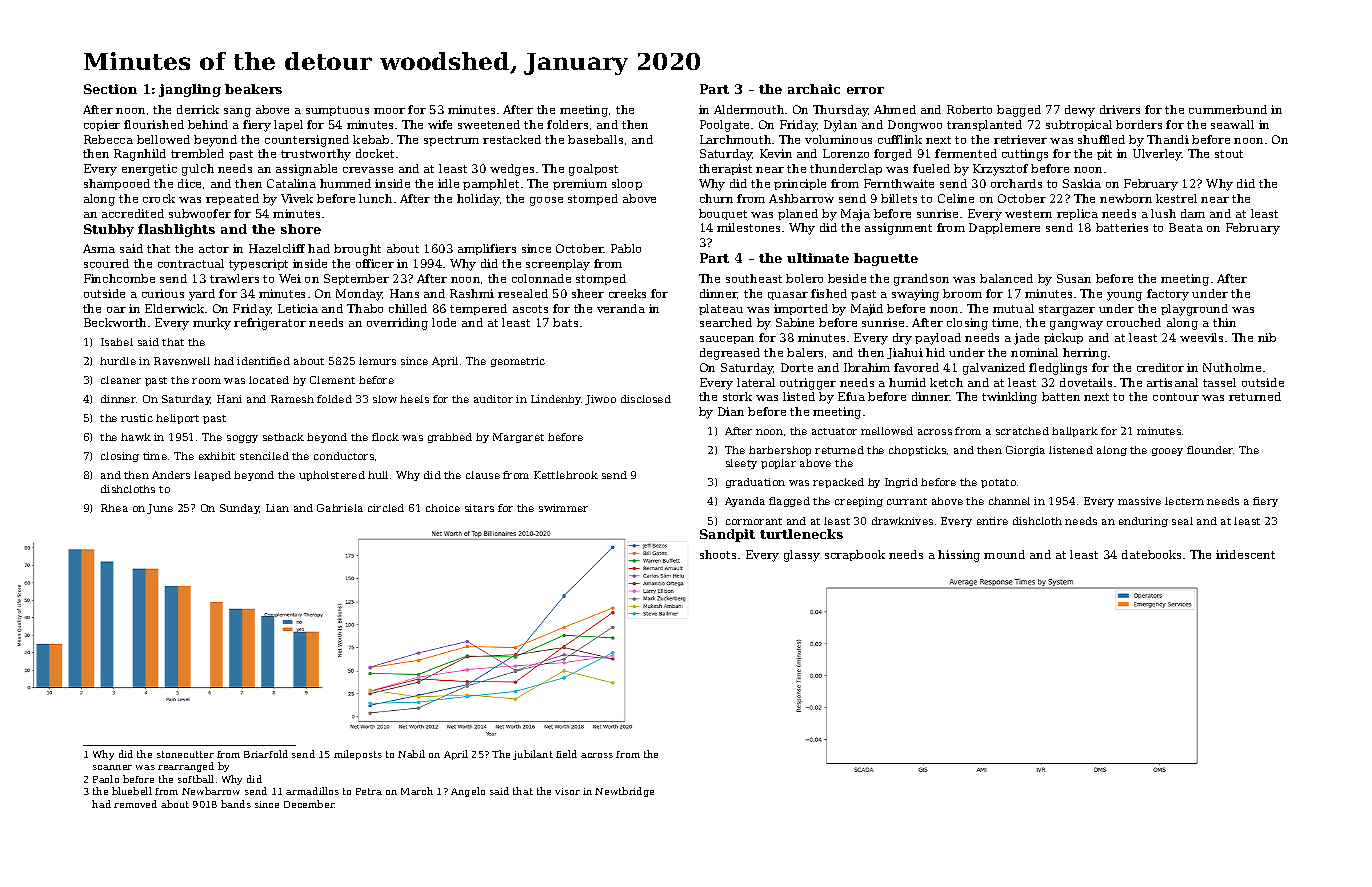  Describe the element at coordinates (749, 109) in the image. I see `Aldermouth` at that location.
